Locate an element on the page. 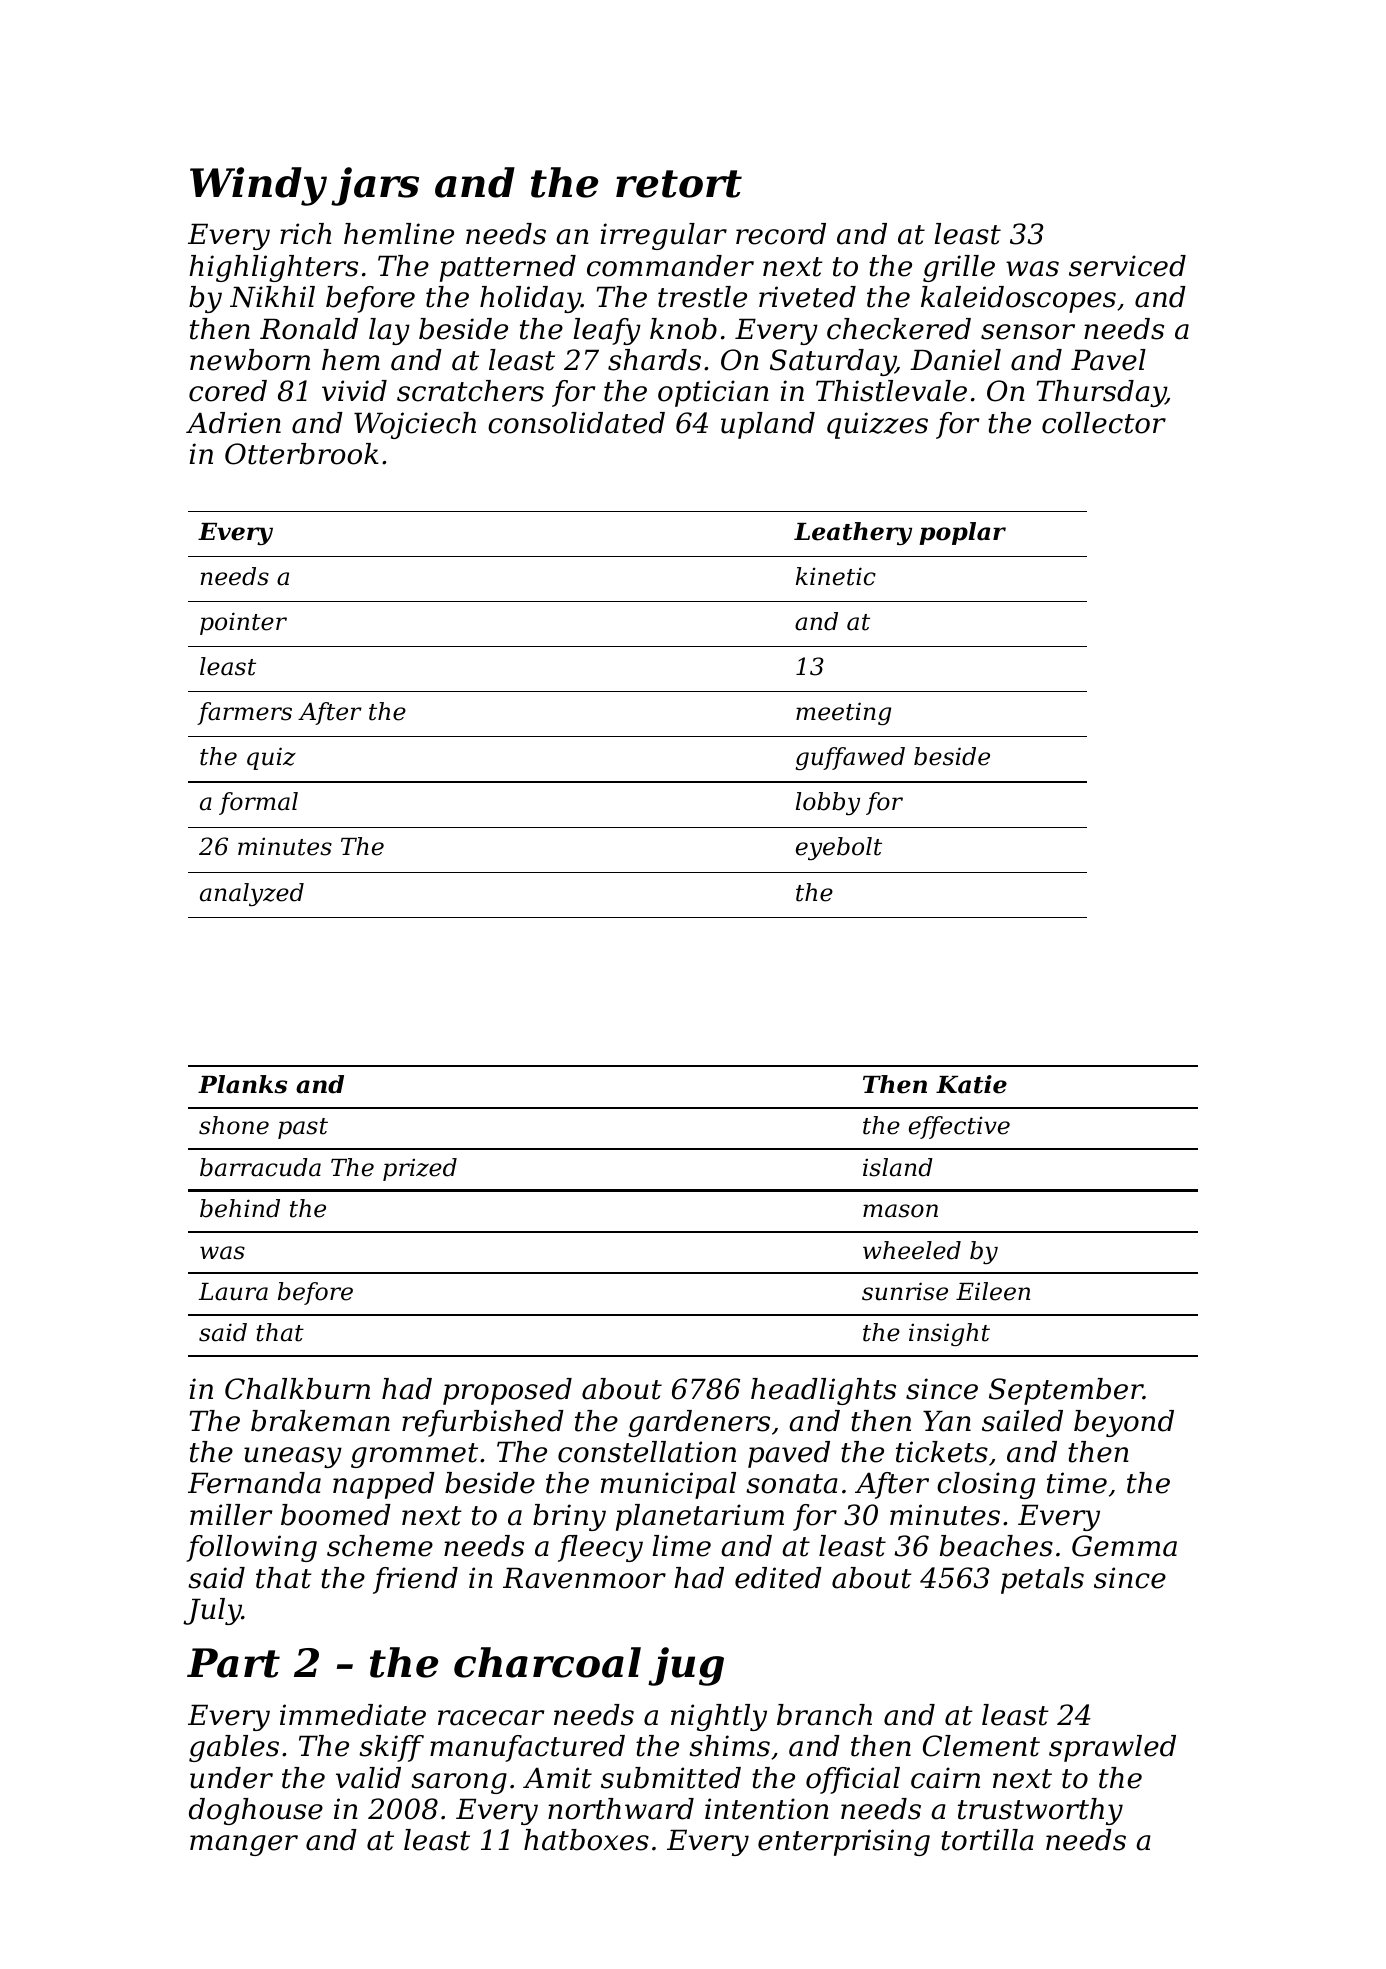 The width and height of the image is (1386, 1969). poplar is located at coordinates (962, 533).
